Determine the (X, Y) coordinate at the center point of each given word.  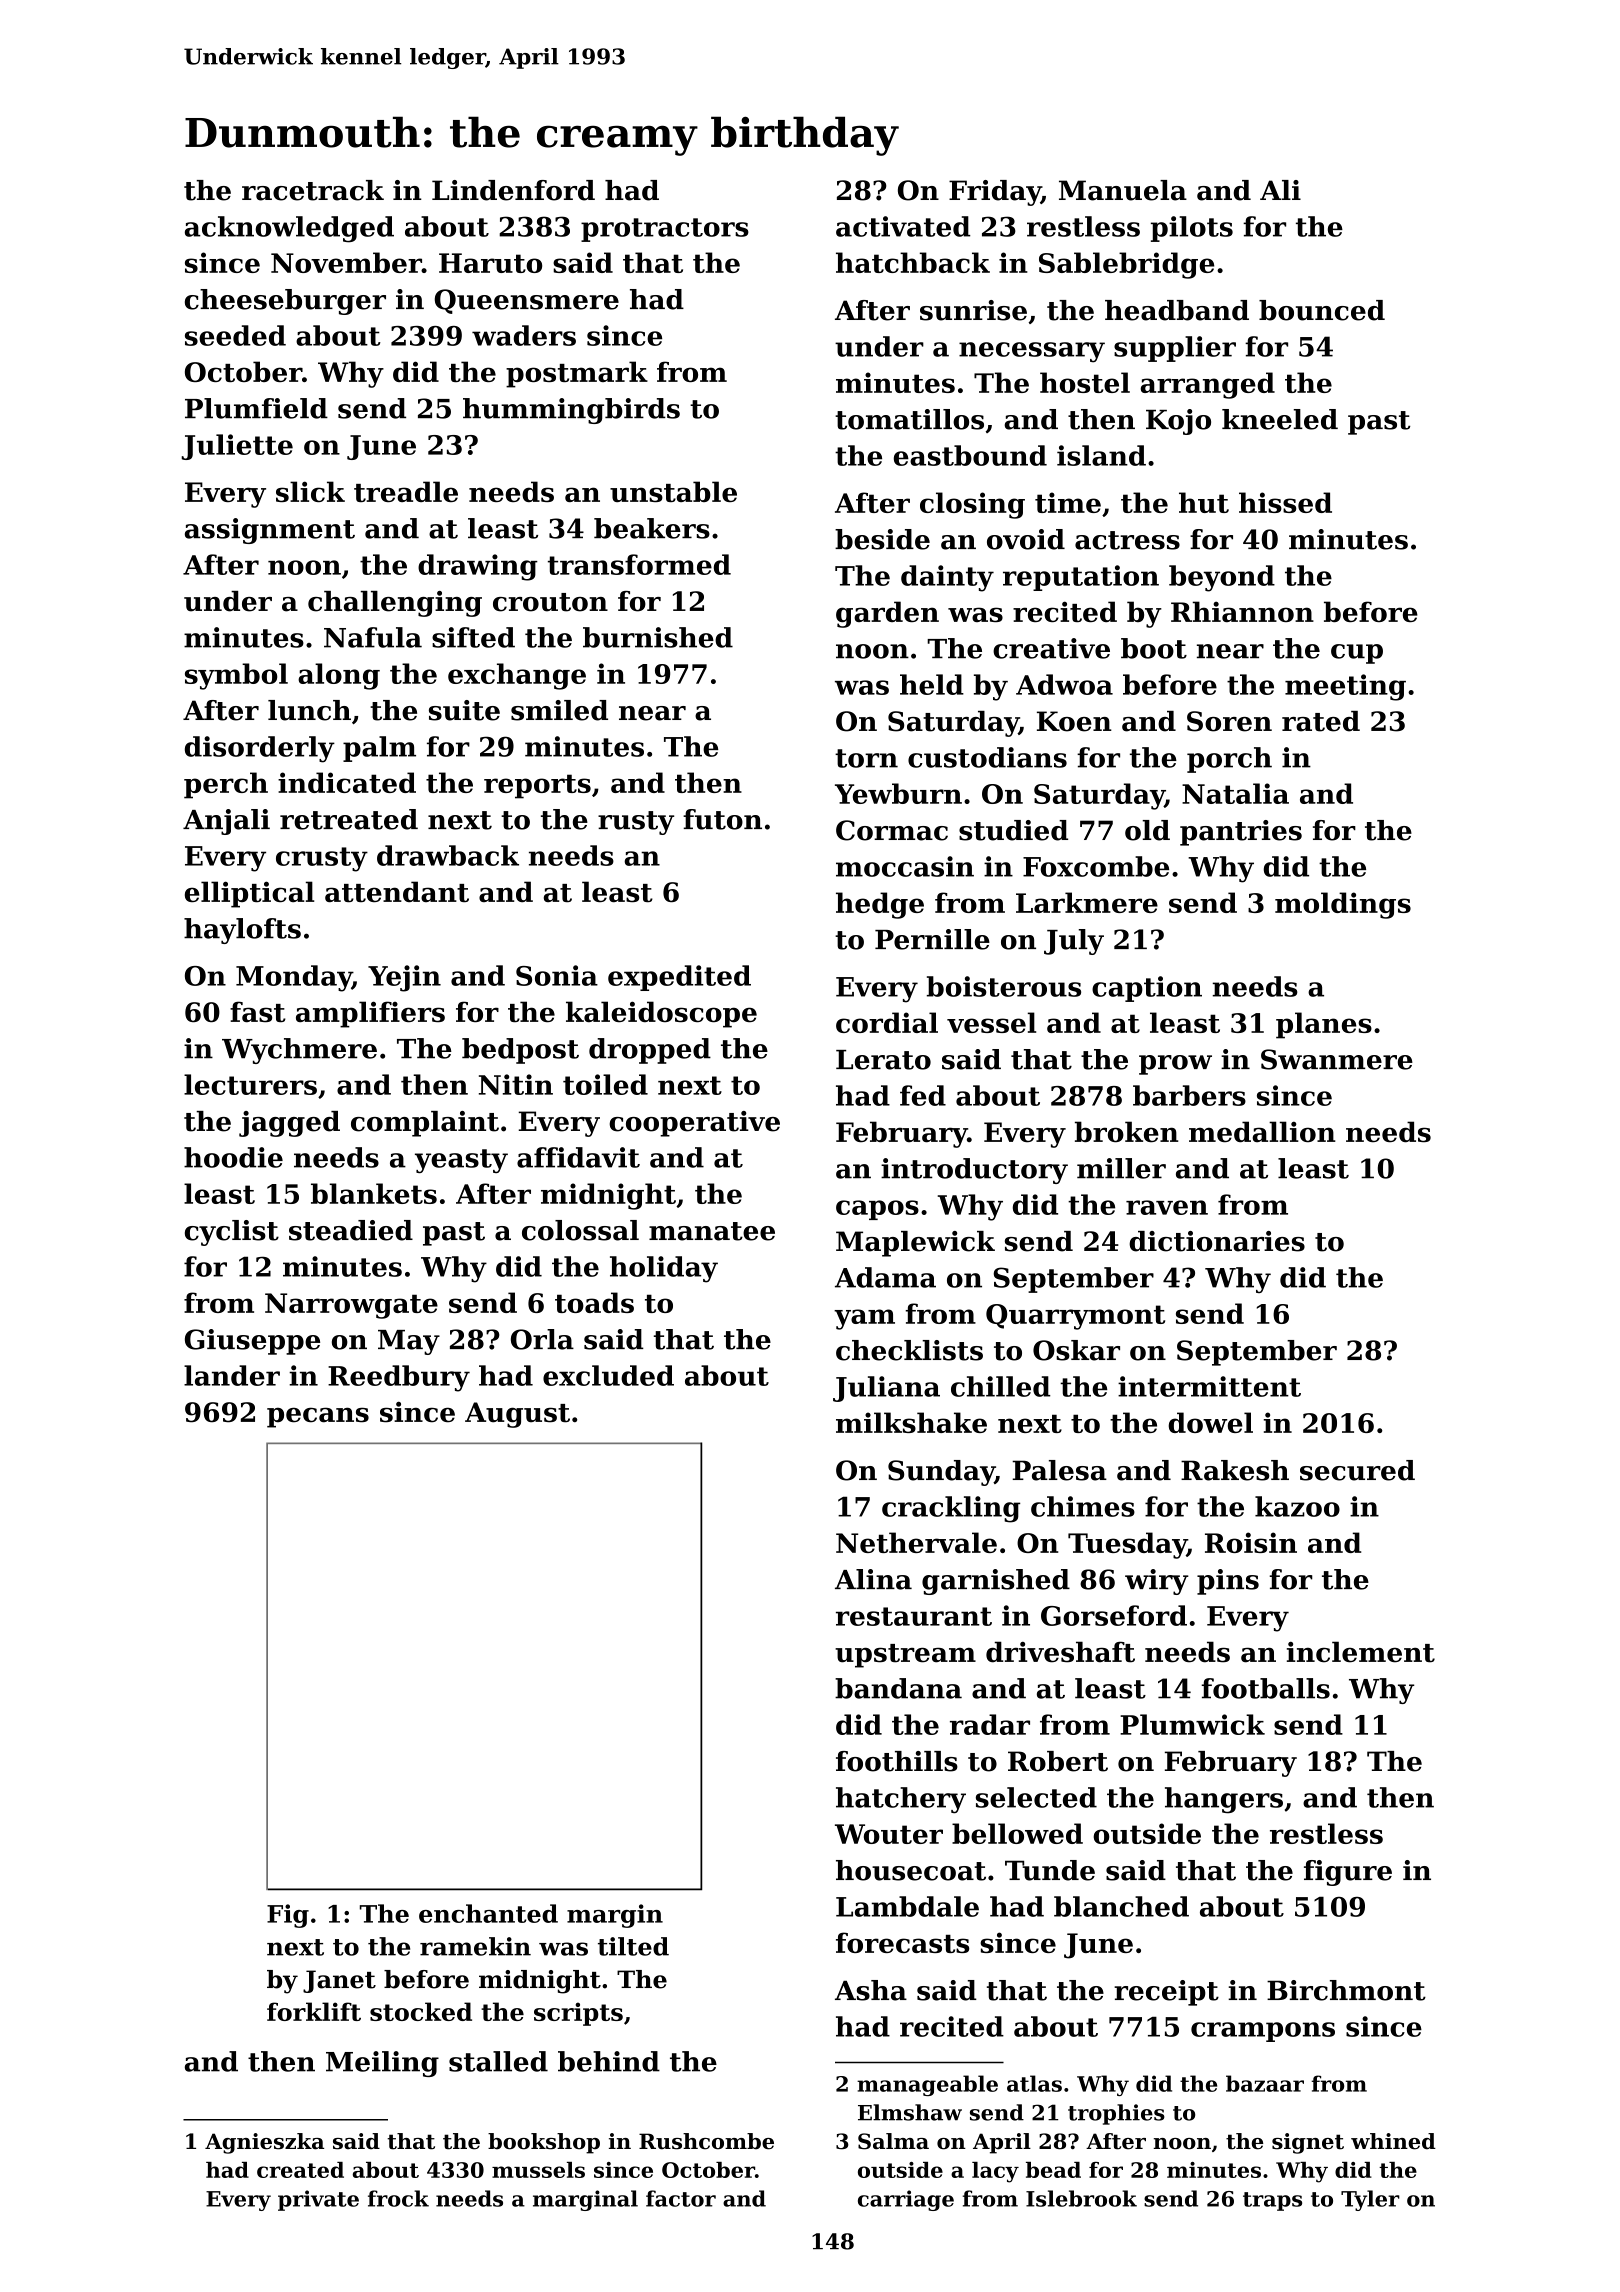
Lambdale (907, 1906)
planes (1324, 1025)
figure (1348, 1873)
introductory (974, 1171)
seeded (235, 335)
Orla (542, 1339)
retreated (349, 819)
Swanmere (1337, 1059)
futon (722, 819)
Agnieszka (264, 2143)
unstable (673, 491)
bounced (1322, 310)
